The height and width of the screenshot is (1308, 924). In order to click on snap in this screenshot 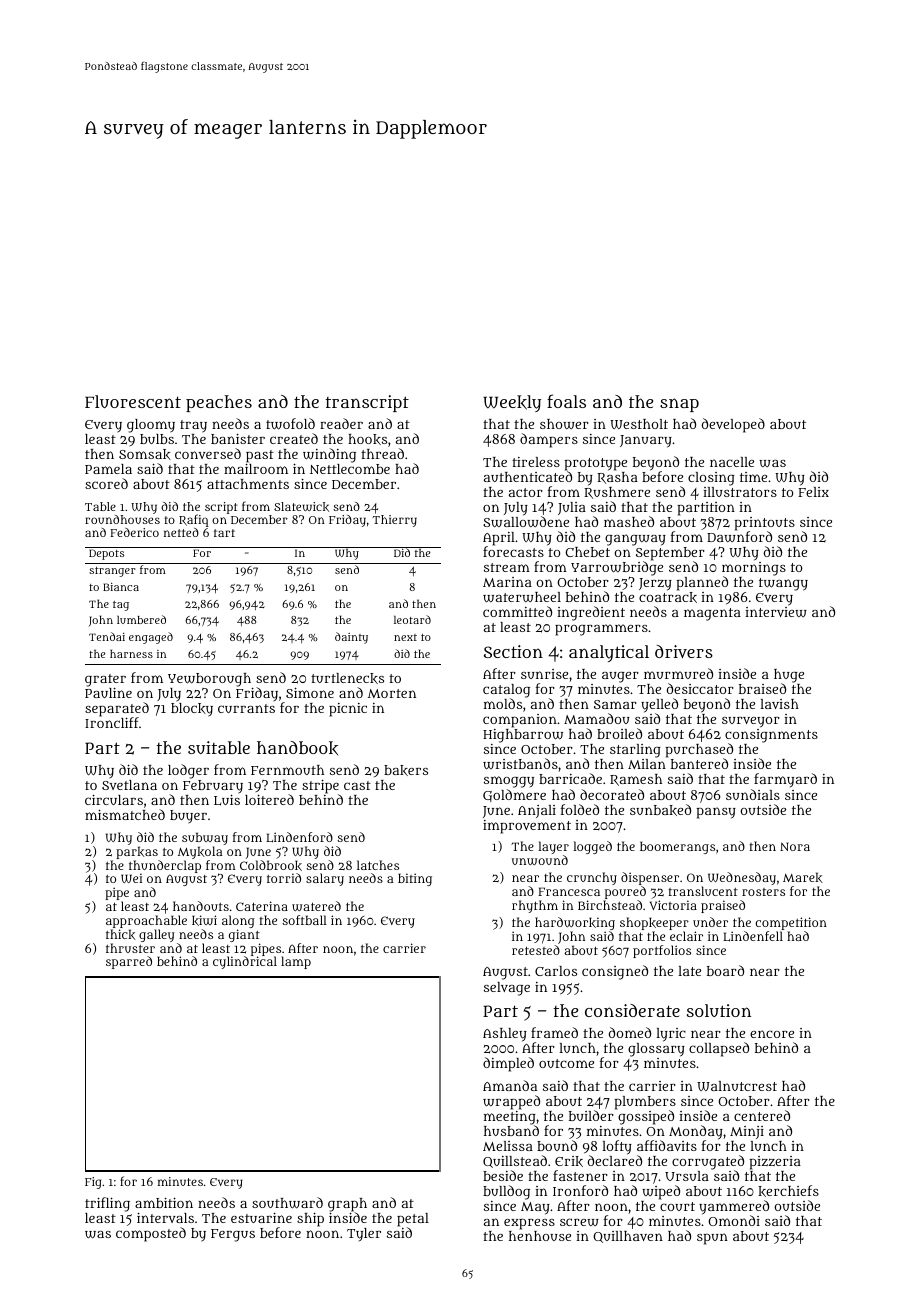, I will do `click(679, 405)`.
